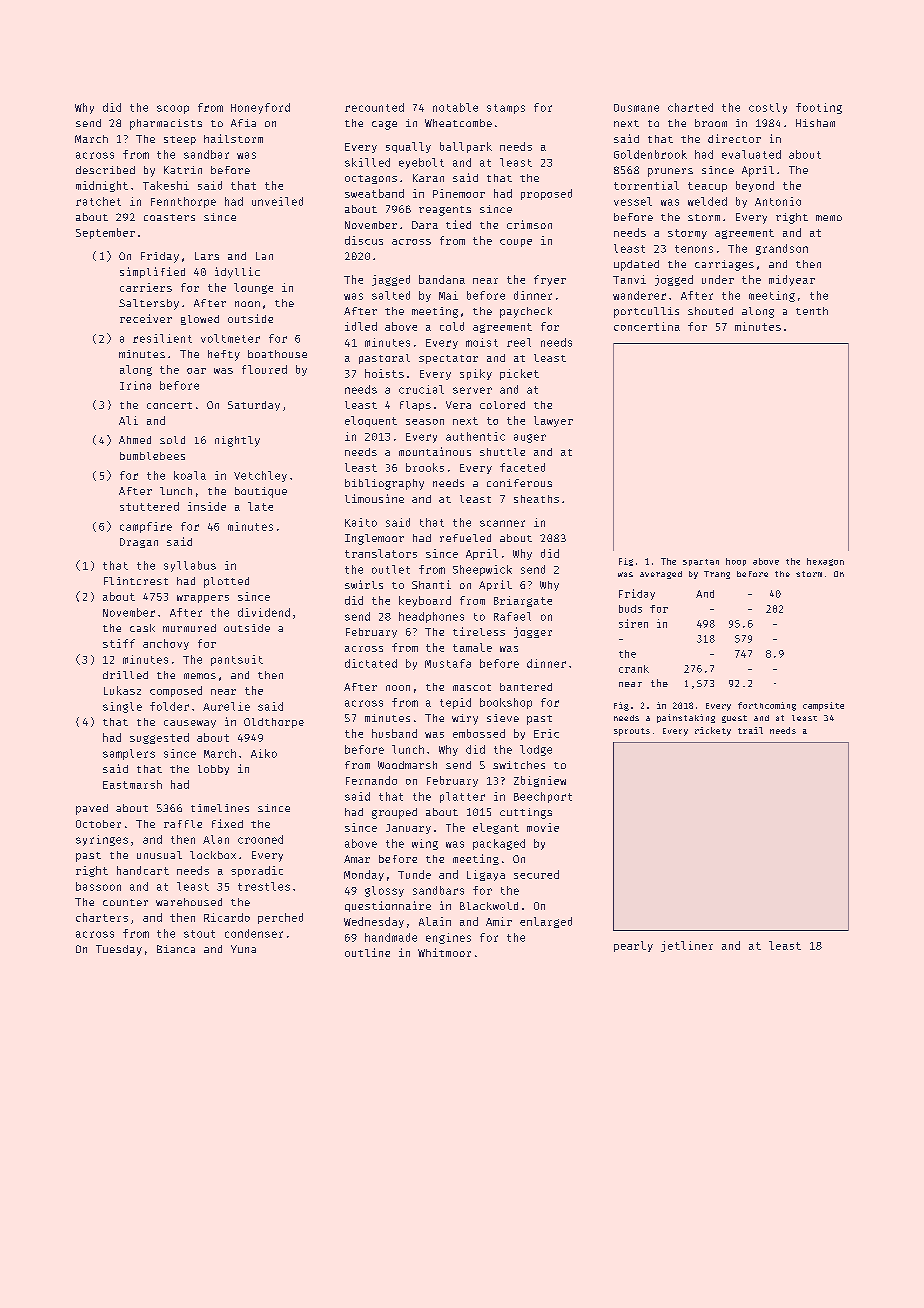  Describe the element at coordinates (264, 753) in the screenshot. I see `Aiko` at that location.
